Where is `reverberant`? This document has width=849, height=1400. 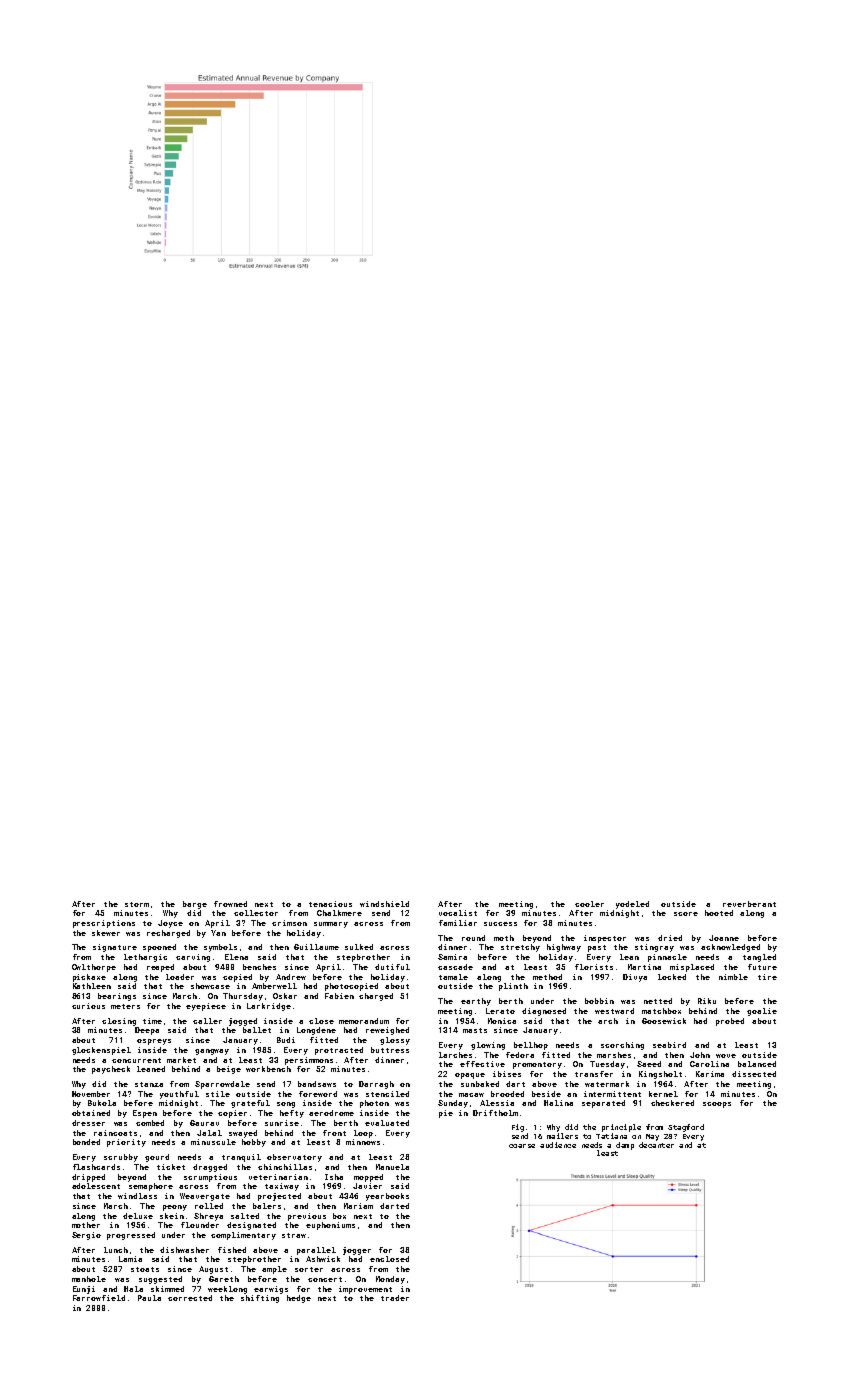 reverberant is located at coordinates (749, 904).
